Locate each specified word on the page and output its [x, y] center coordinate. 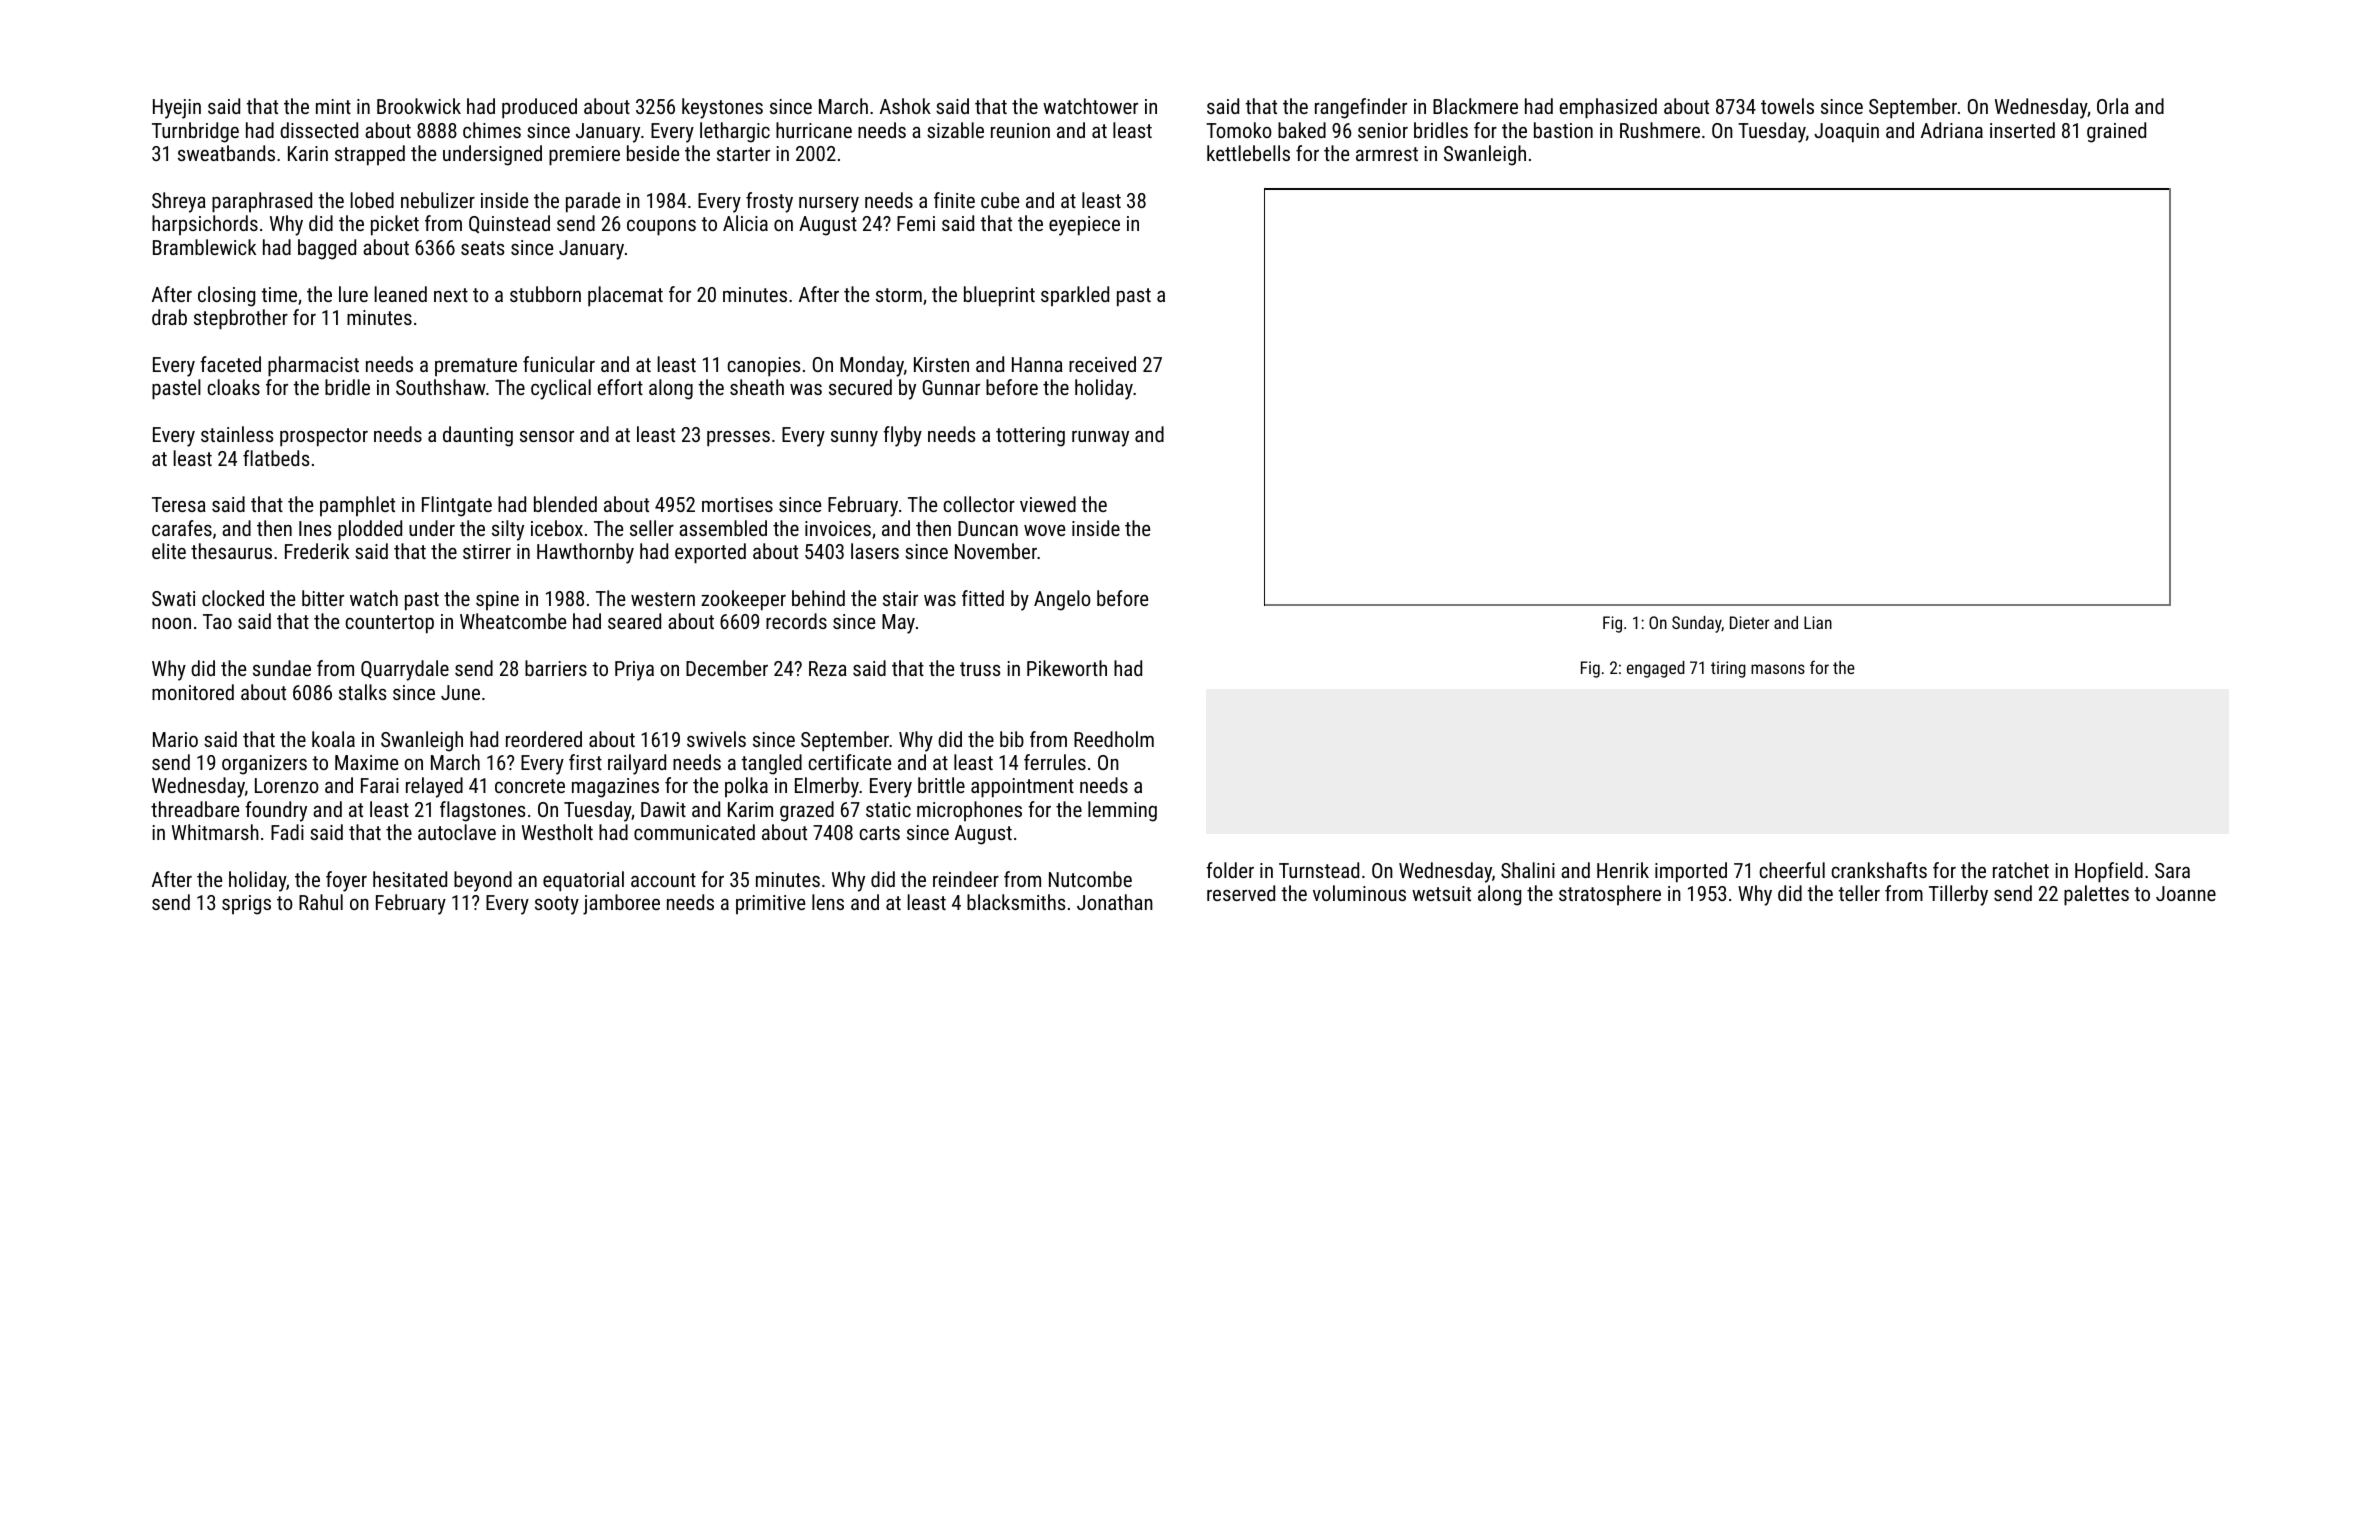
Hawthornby [585, 553]
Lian [1818, 622]
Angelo [1062, 600]
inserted [2022, 130]
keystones [722, 108]
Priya [634, 671]
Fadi [287, 832]
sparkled [1075, 296]
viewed [1048, 504]
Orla [2113, 106]
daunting [478, 436]
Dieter [1749, 622]
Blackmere [1475, 106]
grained [2116, 132]
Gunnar [951, 387]
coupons [661, 228]
